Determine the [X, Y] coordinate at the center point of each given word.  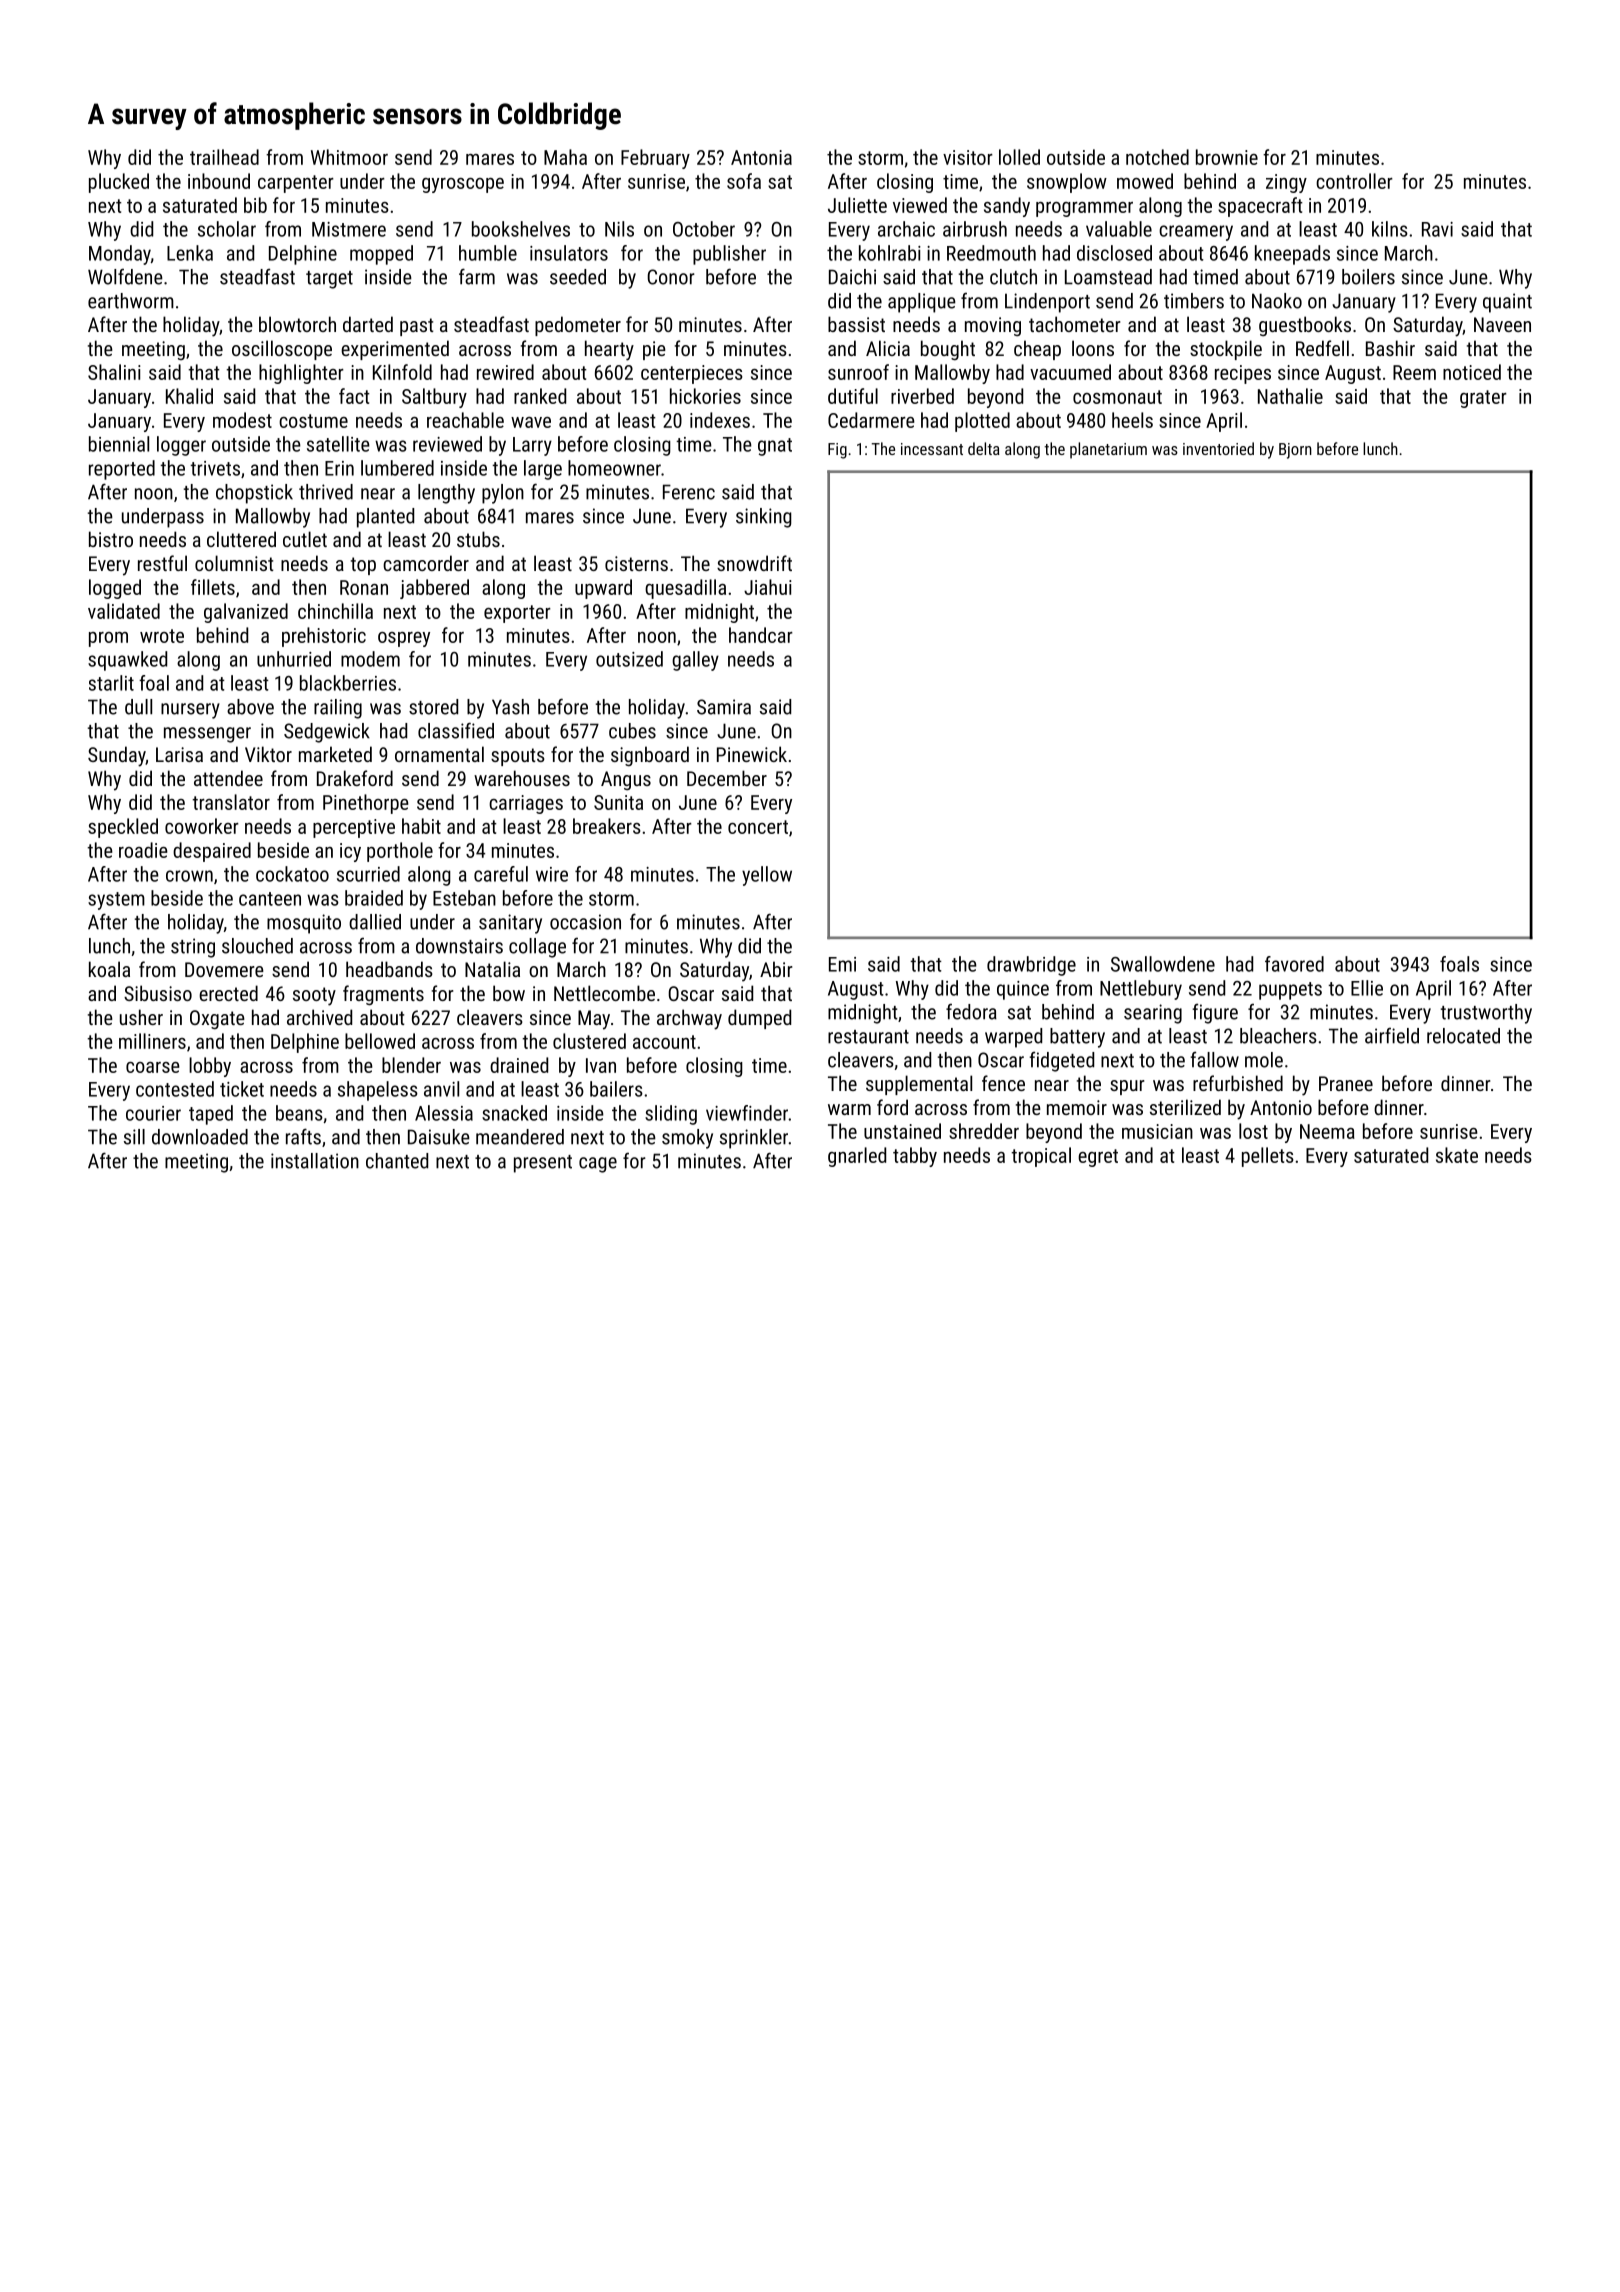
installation [315, 1161]
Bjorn [1295, 451]
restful [162, 563]
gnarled [857, 1157]
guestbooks [1305, 326]
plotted [982, 422]
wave [531, 422]
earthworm [131, 301]
